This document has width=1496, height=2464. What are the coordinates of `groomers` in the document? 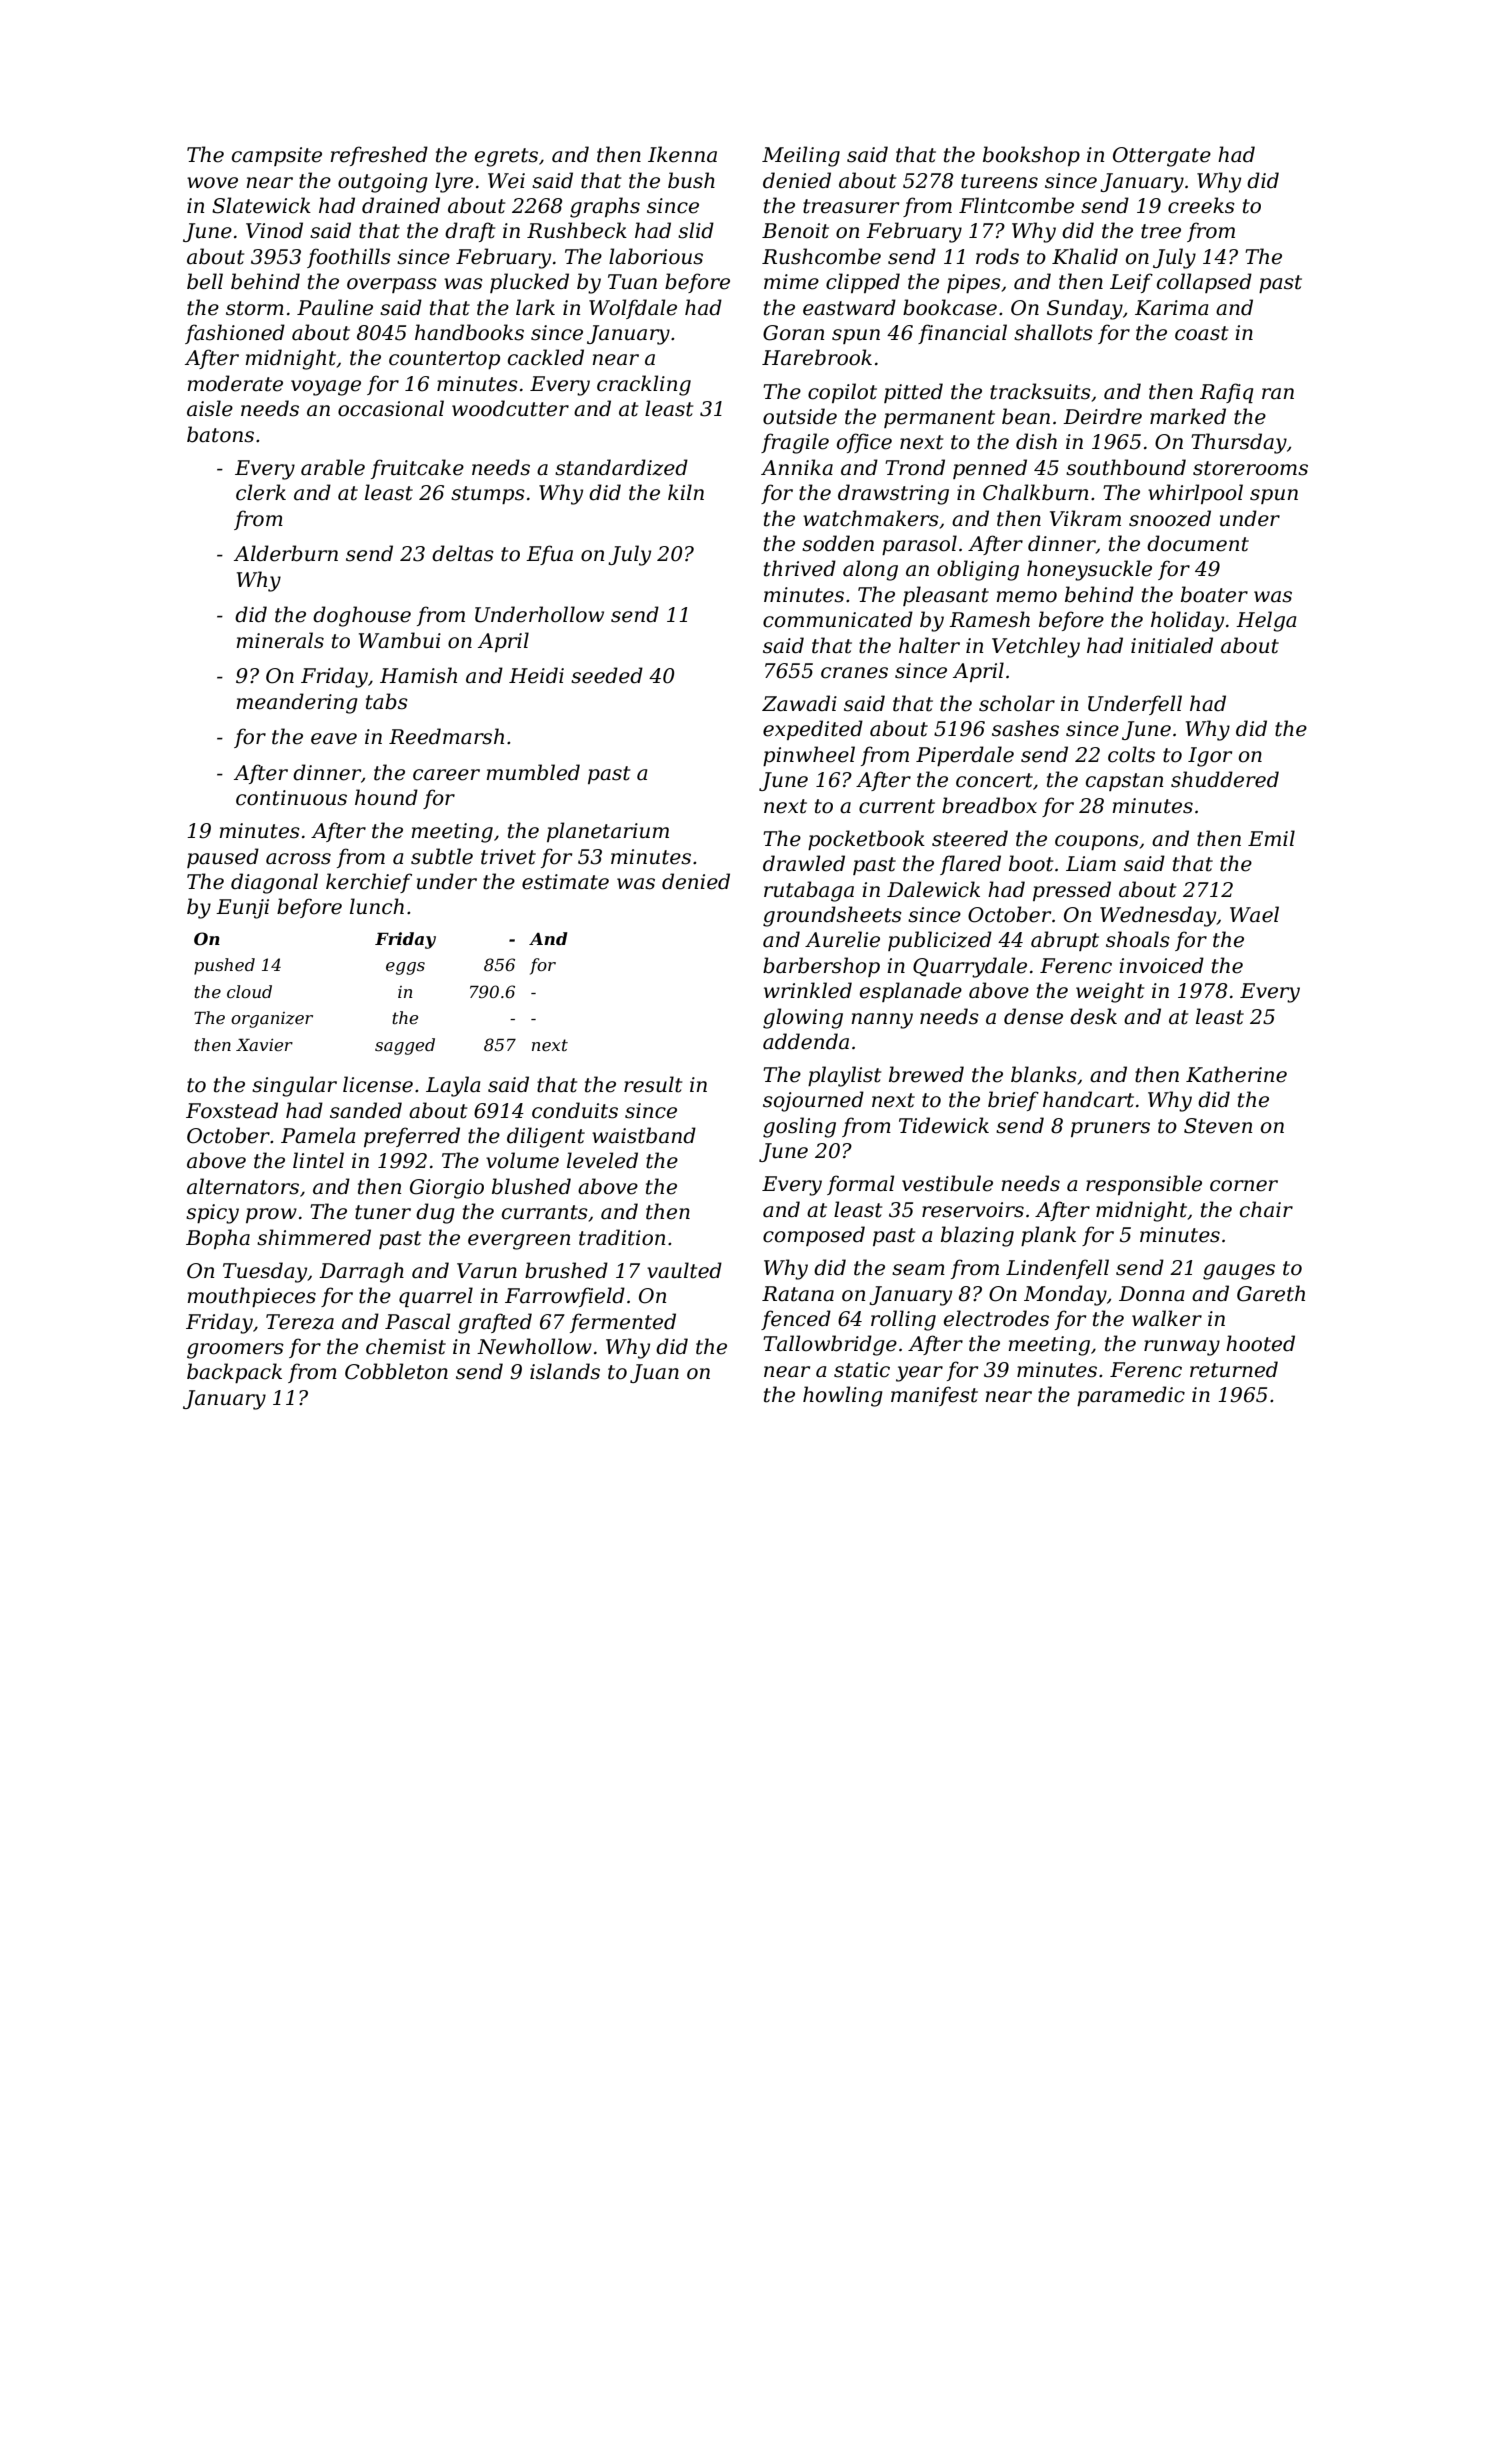 It's located at (235, 1351).
